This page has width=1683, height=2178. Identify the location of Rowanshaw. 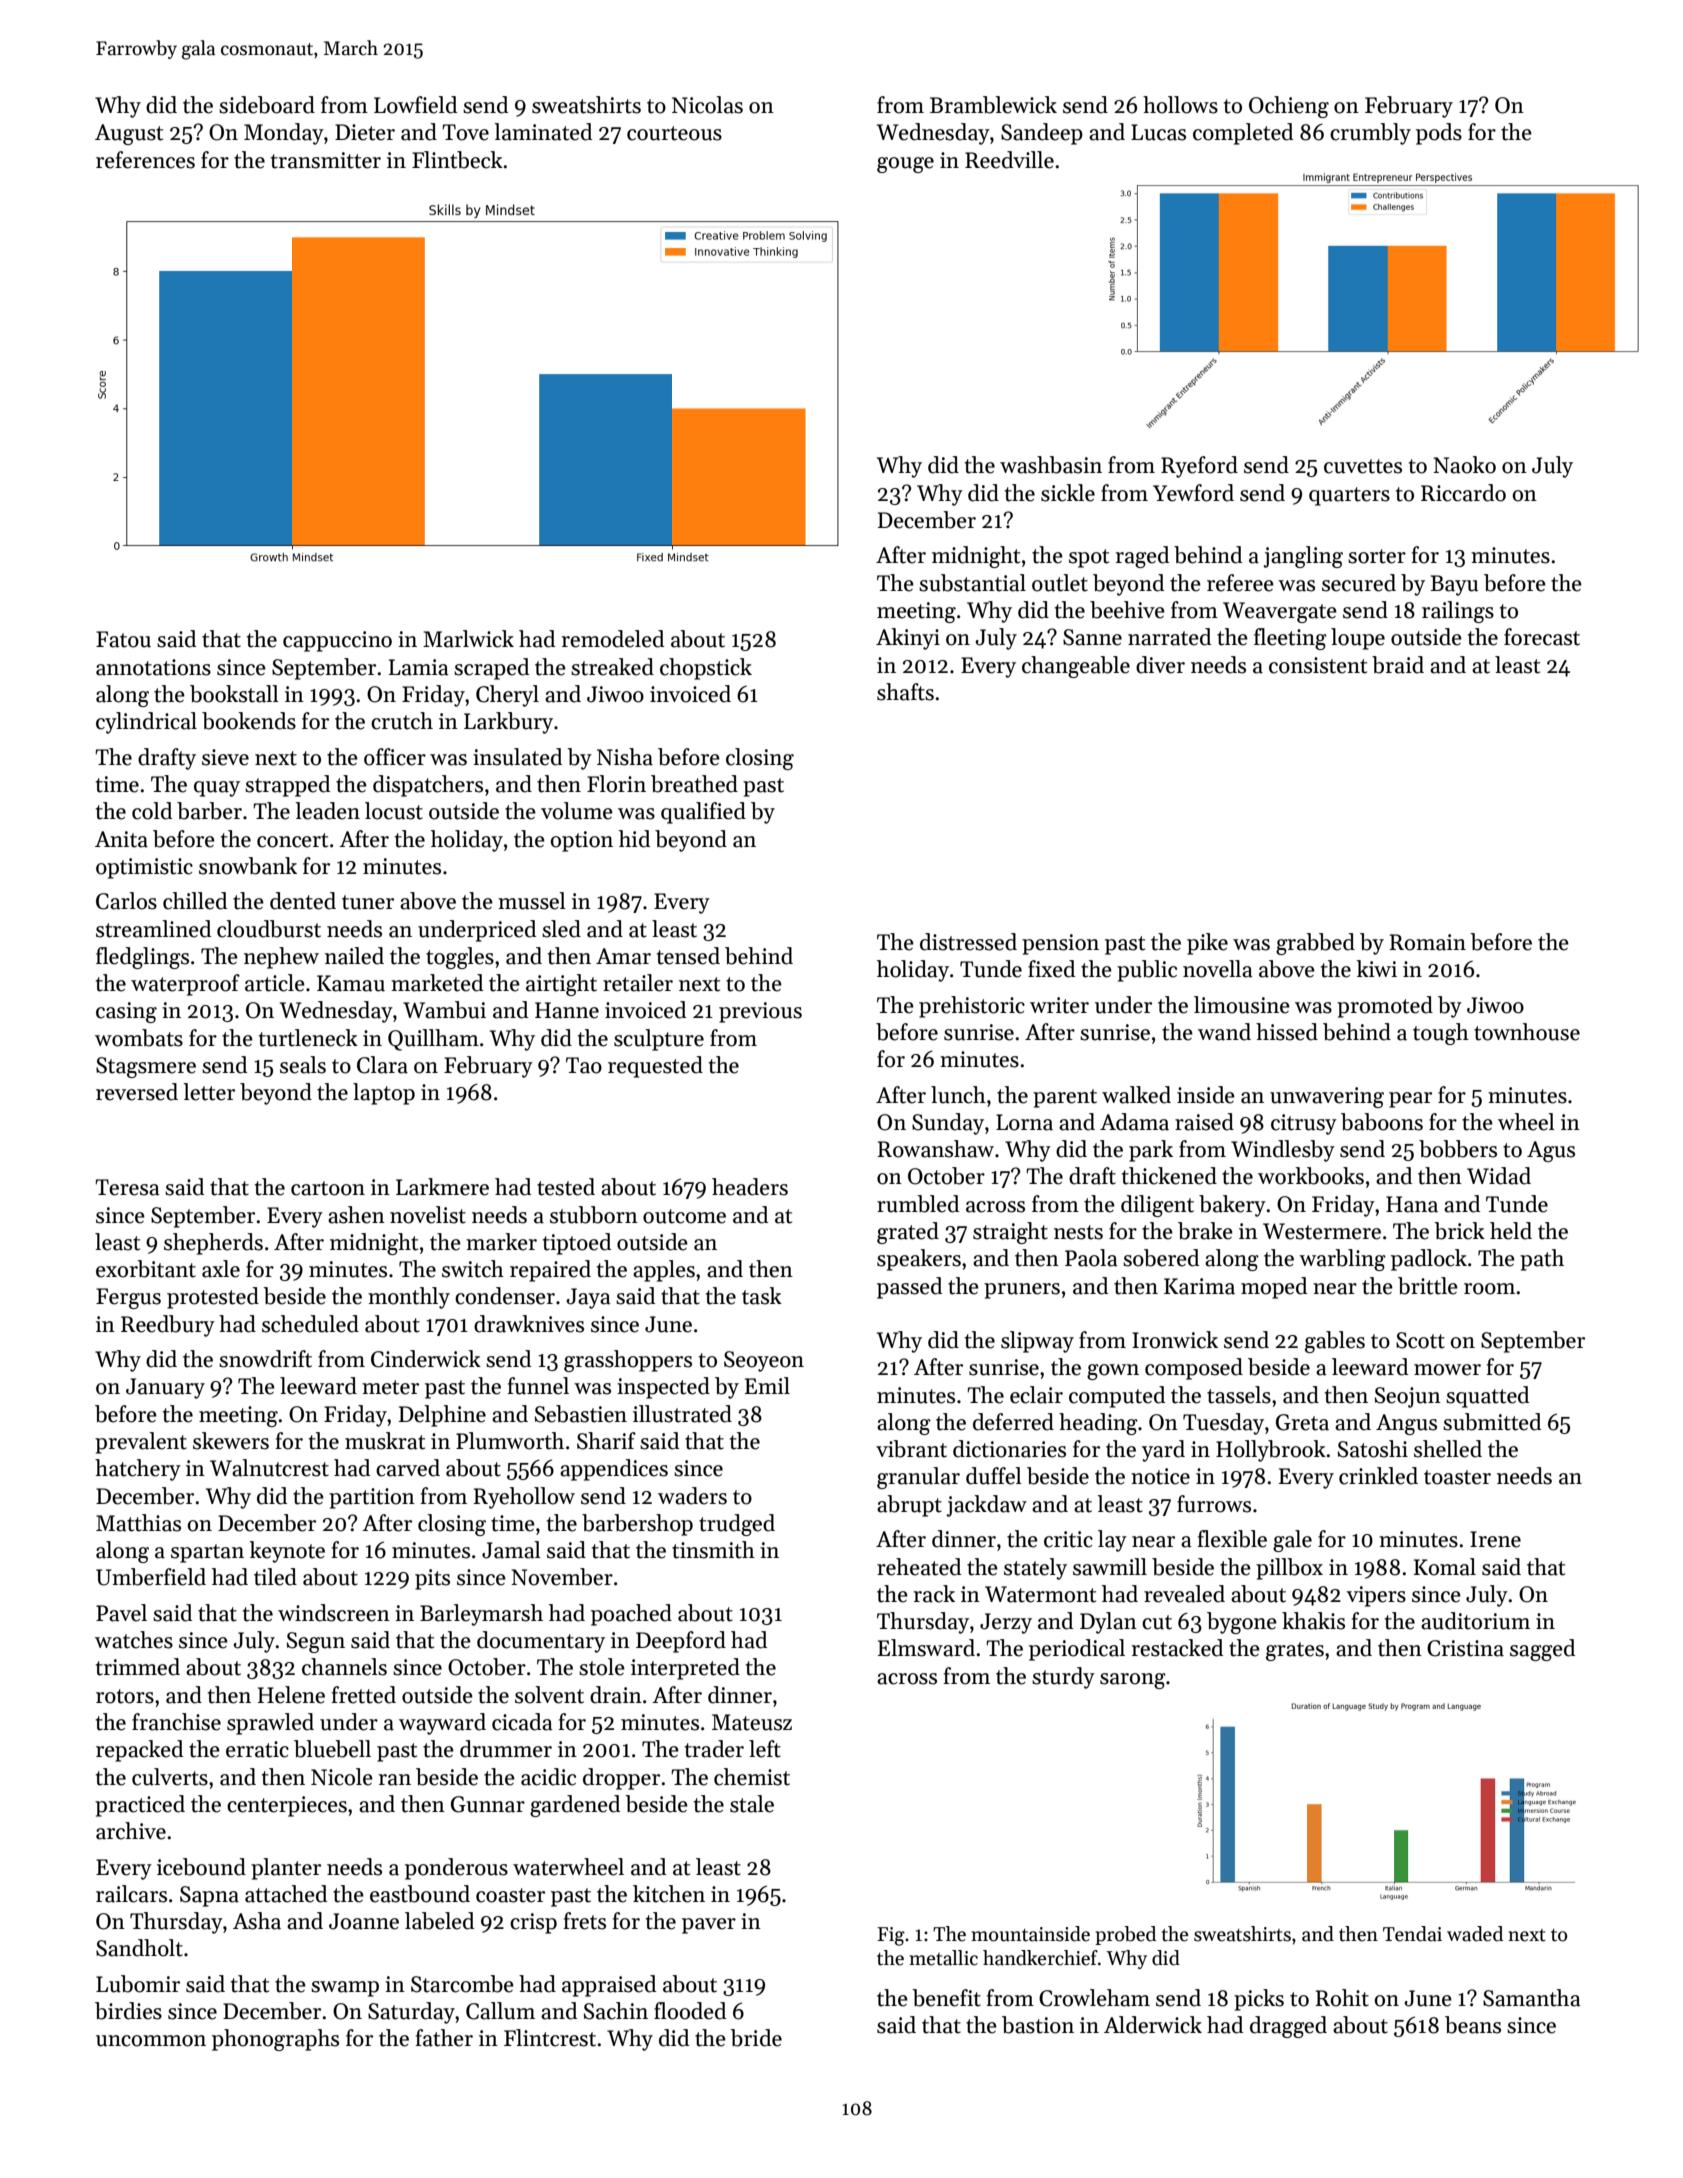
(935, 1149).
